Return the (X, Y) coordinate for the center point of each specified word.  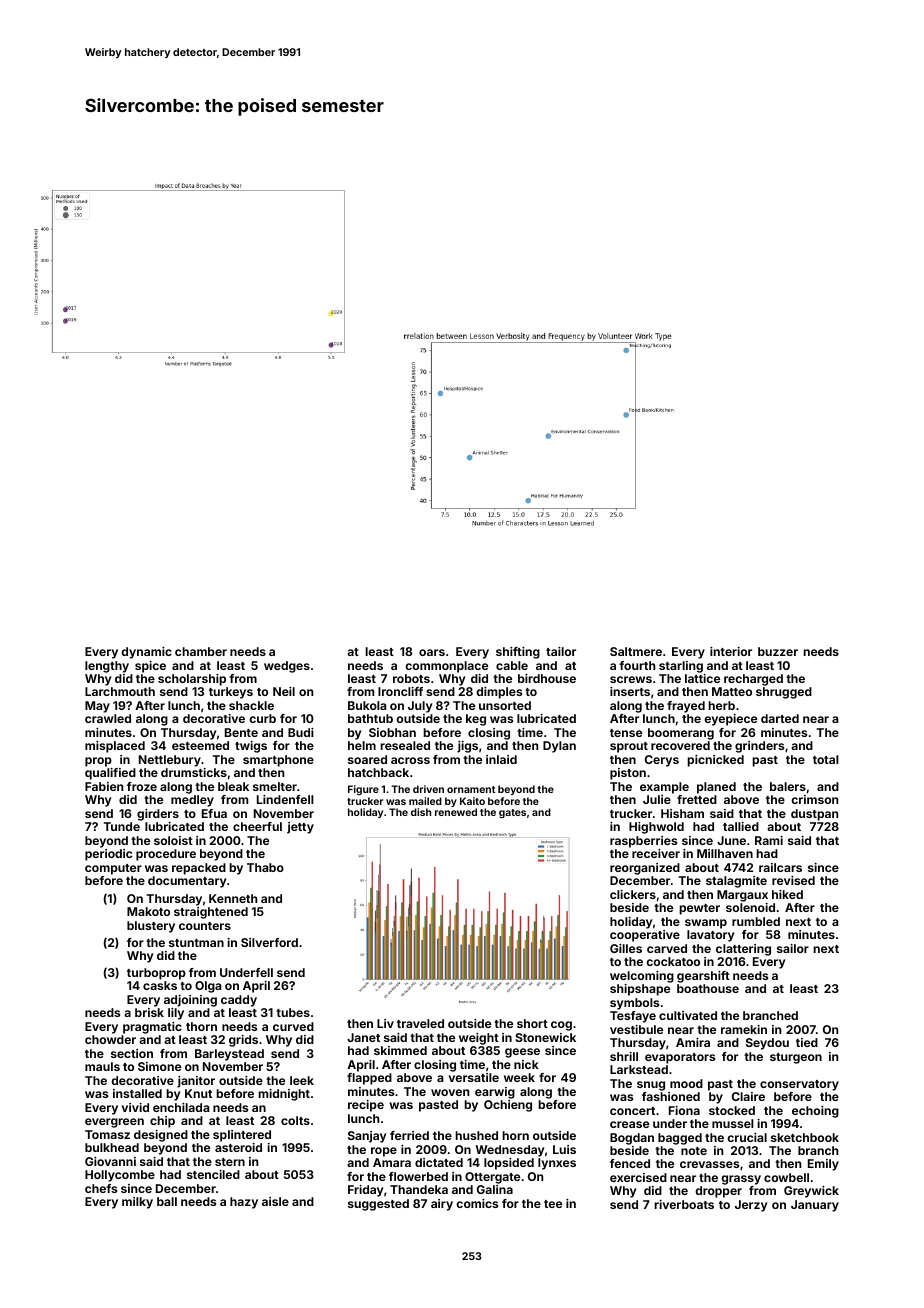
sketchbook (805, 1137)
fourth (637, 665)
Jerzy (751, 1206)
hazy (244, 1203)
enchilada (181, 1107)
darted (780, 718)
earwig (495, 1093)
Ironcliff (400, 691)
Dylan (559, 747)
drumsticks (194, 772)
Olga (208, 987)
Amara (392, 1162)
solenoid (750, 907)
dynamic (146, 653)
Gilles (626, 948)
